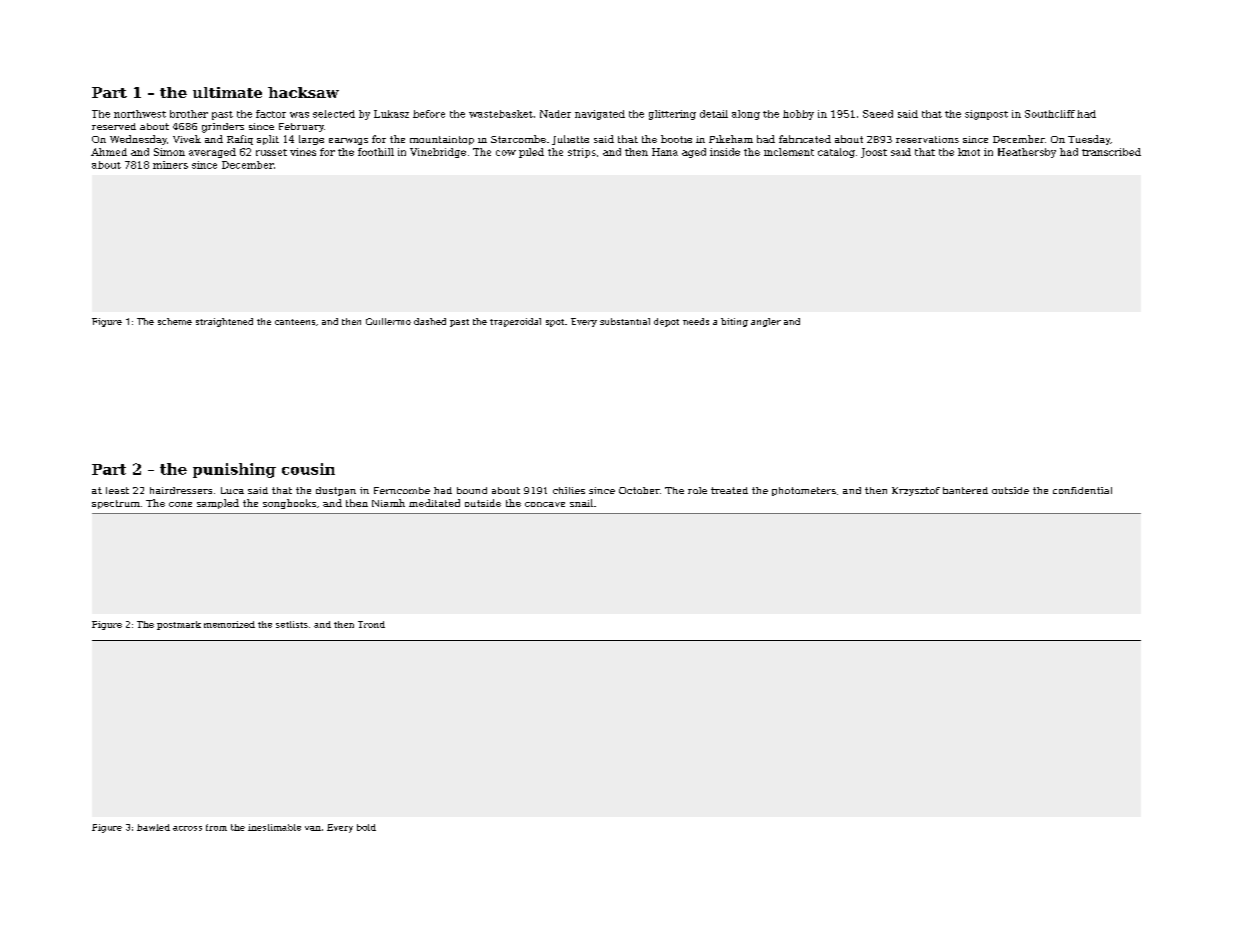 The image size is (1233, 952). What do you see at coordinates (153, 827) in the page?
I see `bawled` at bounding box center [153, 827].
